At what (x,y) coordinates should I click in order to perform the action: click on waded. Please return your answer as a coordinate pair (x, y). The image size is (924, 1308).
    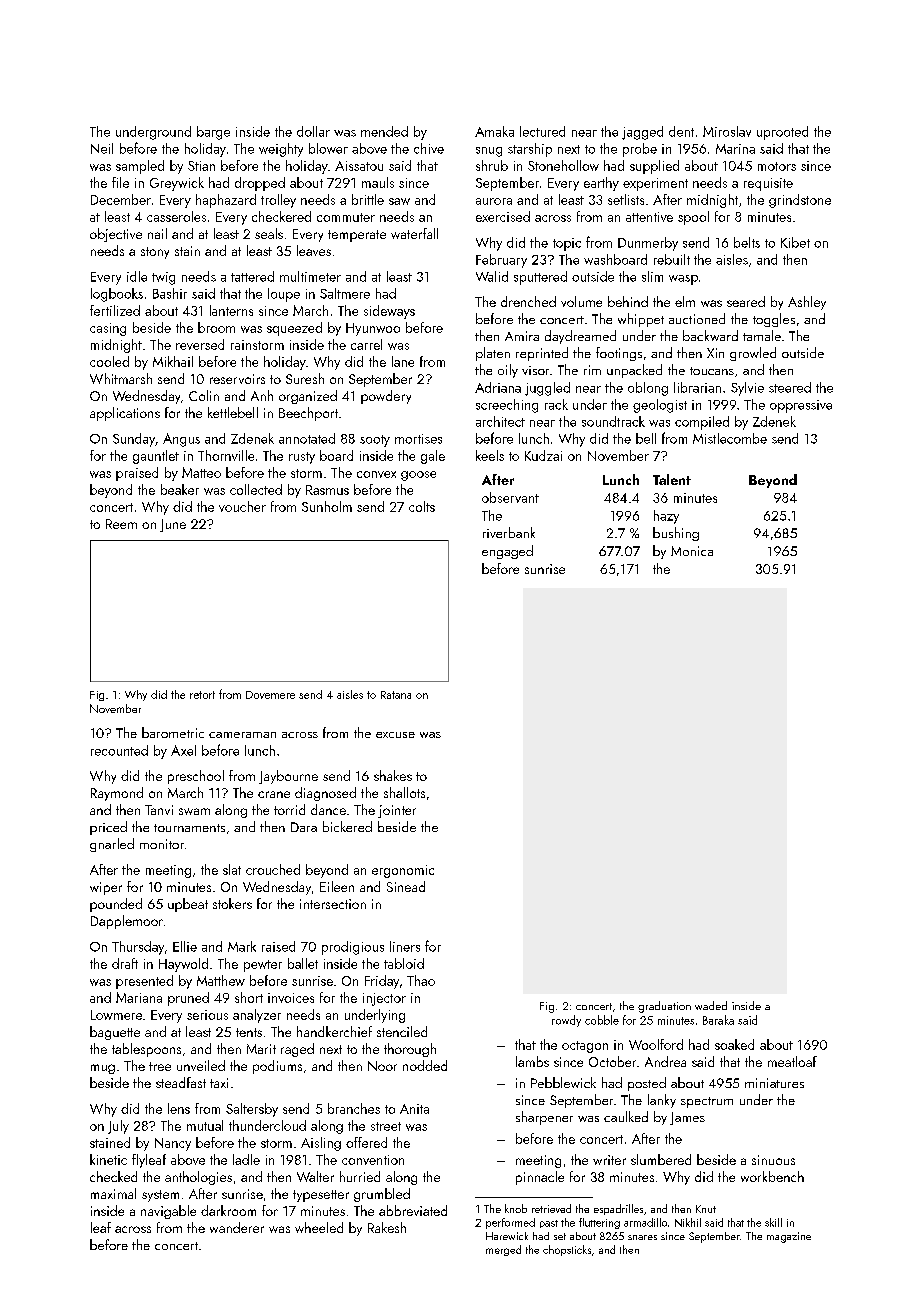
    Looking at the image, I should click on (711, 1005).
